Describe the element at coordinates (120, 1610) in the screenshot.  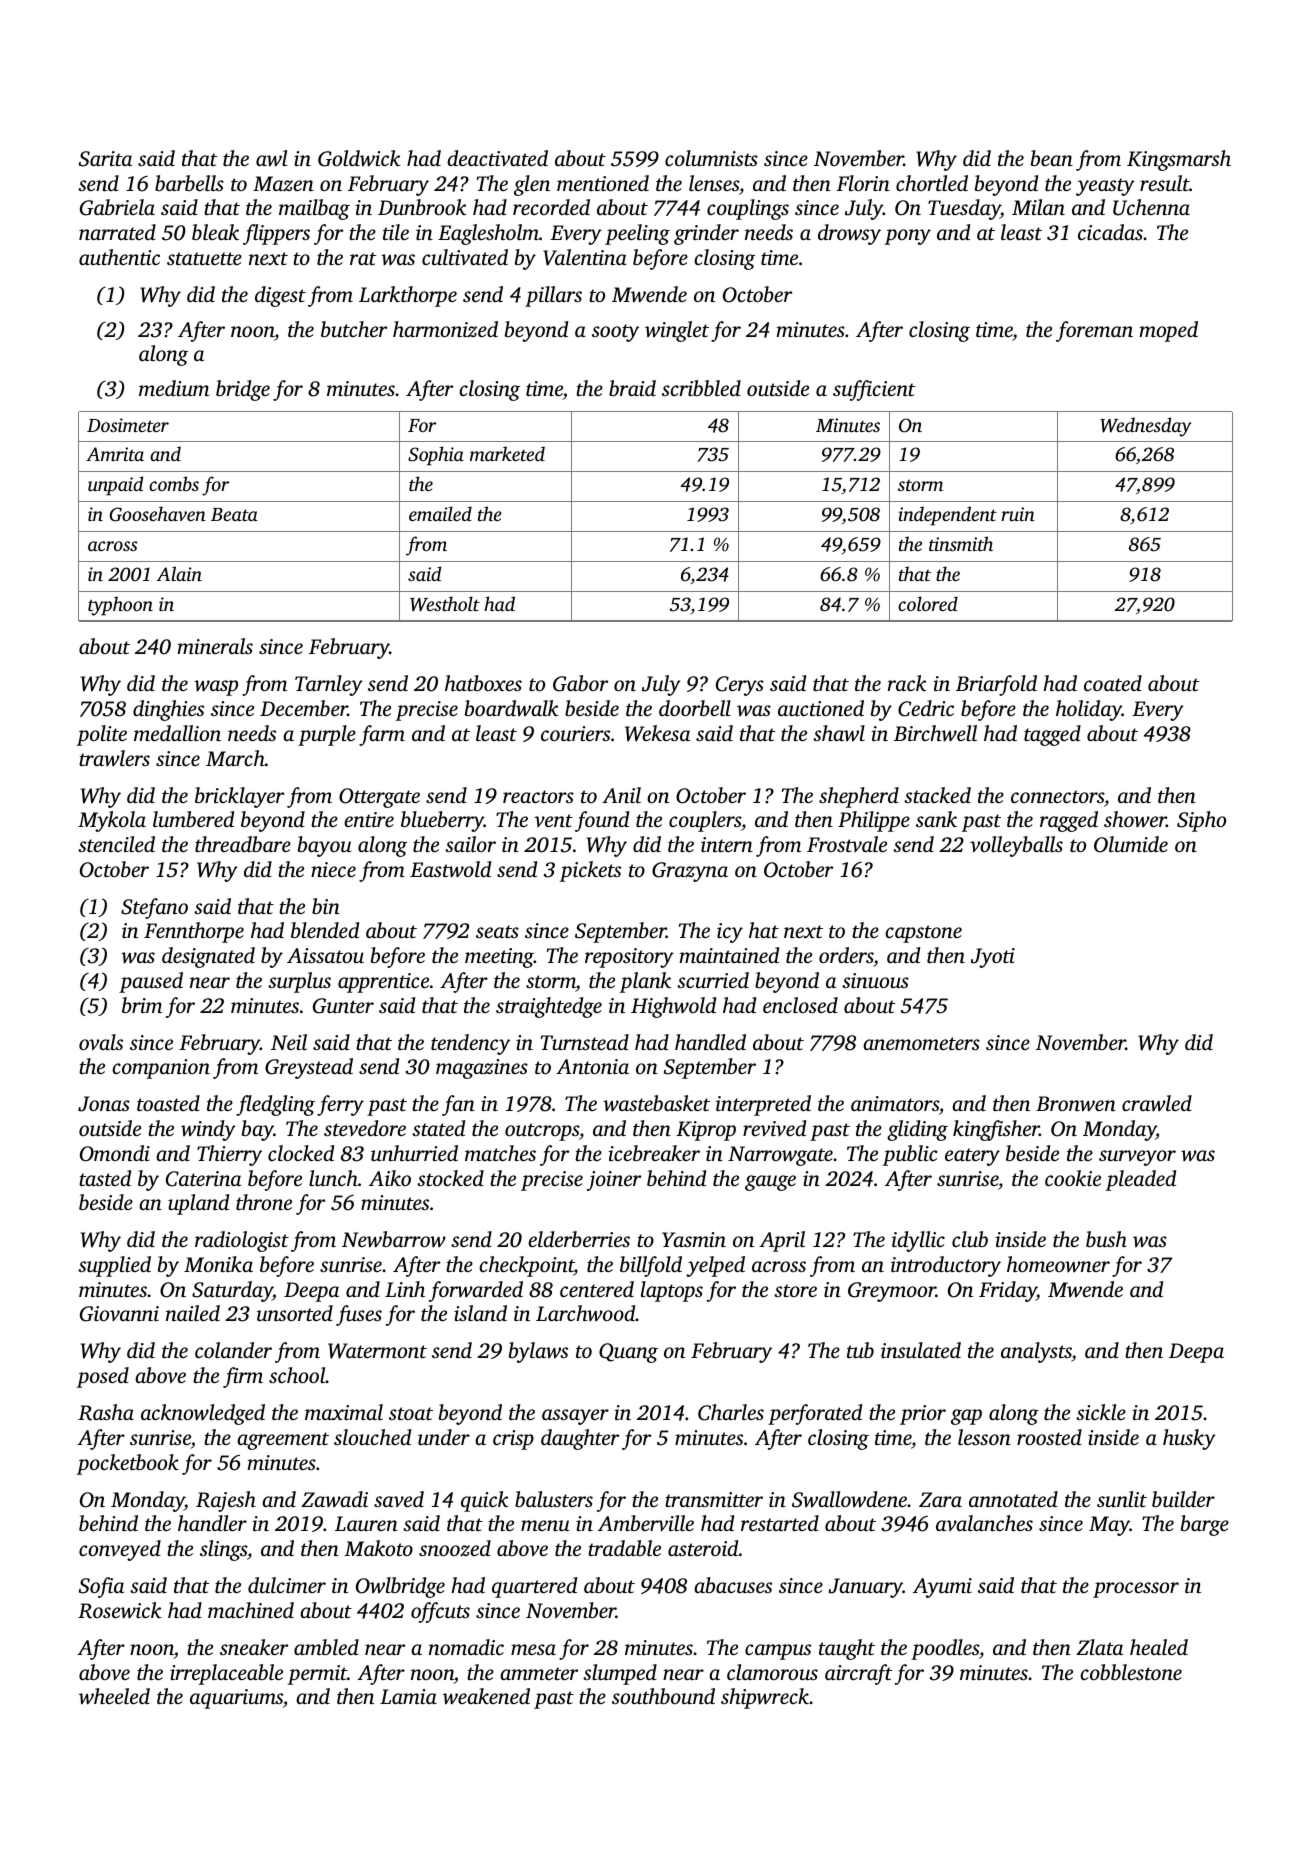
I see `Rosewick` at that location.
